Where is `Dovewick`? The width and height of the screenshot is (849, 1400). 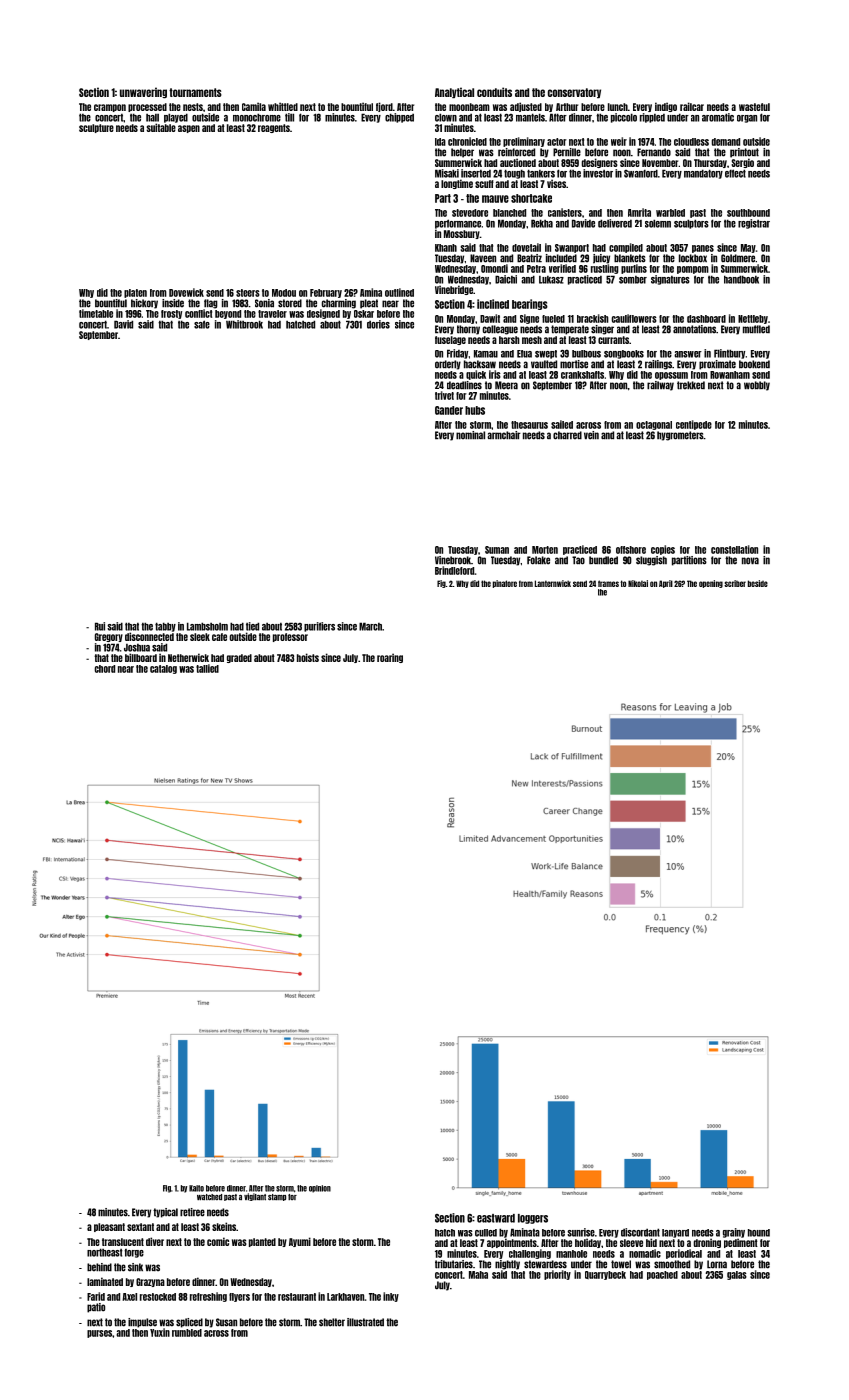
Dovewick is located at coordinates (186, 292).
